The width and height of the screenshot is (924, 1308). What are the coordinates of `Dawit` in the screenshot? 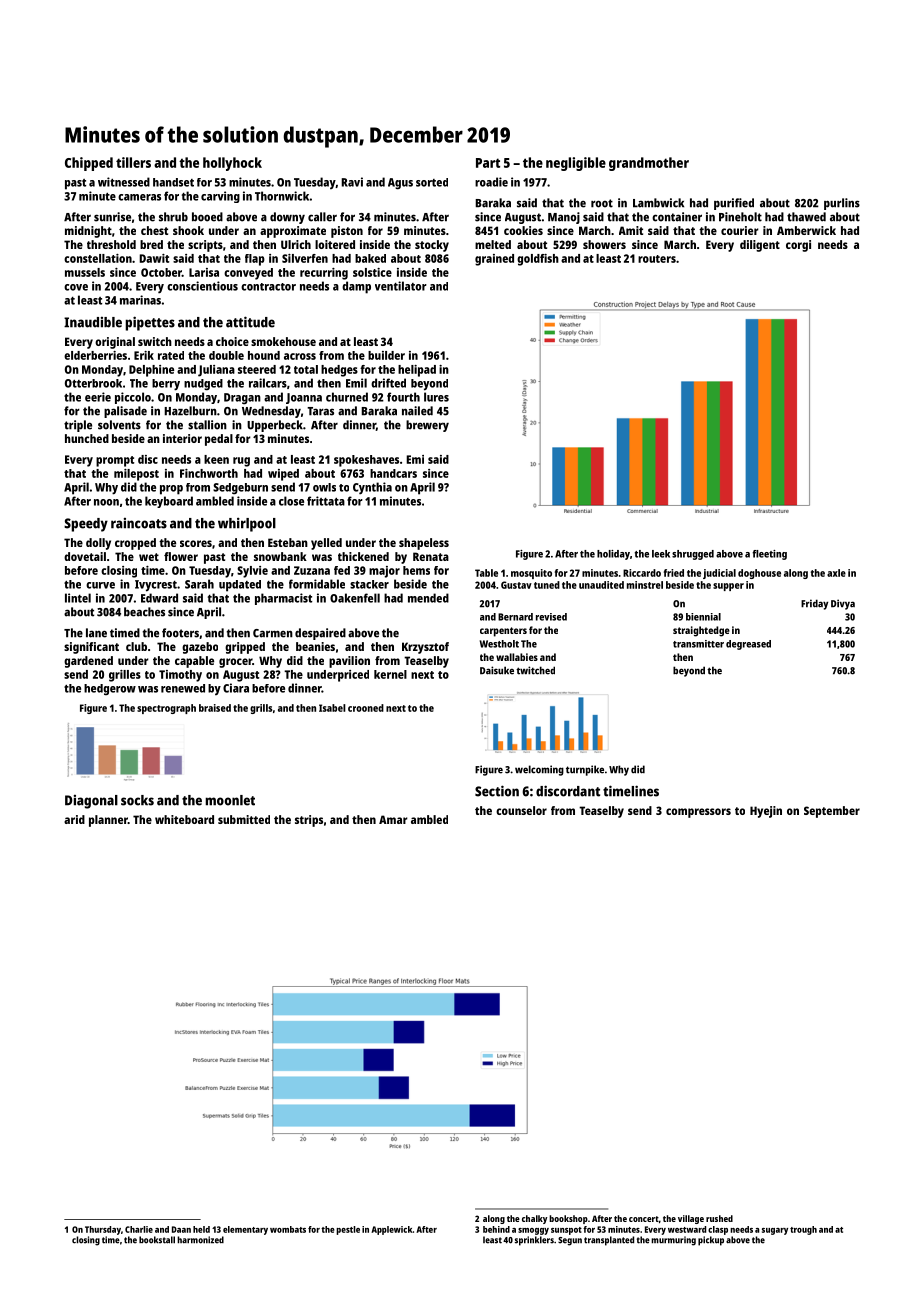 It's located at (154, 258).
